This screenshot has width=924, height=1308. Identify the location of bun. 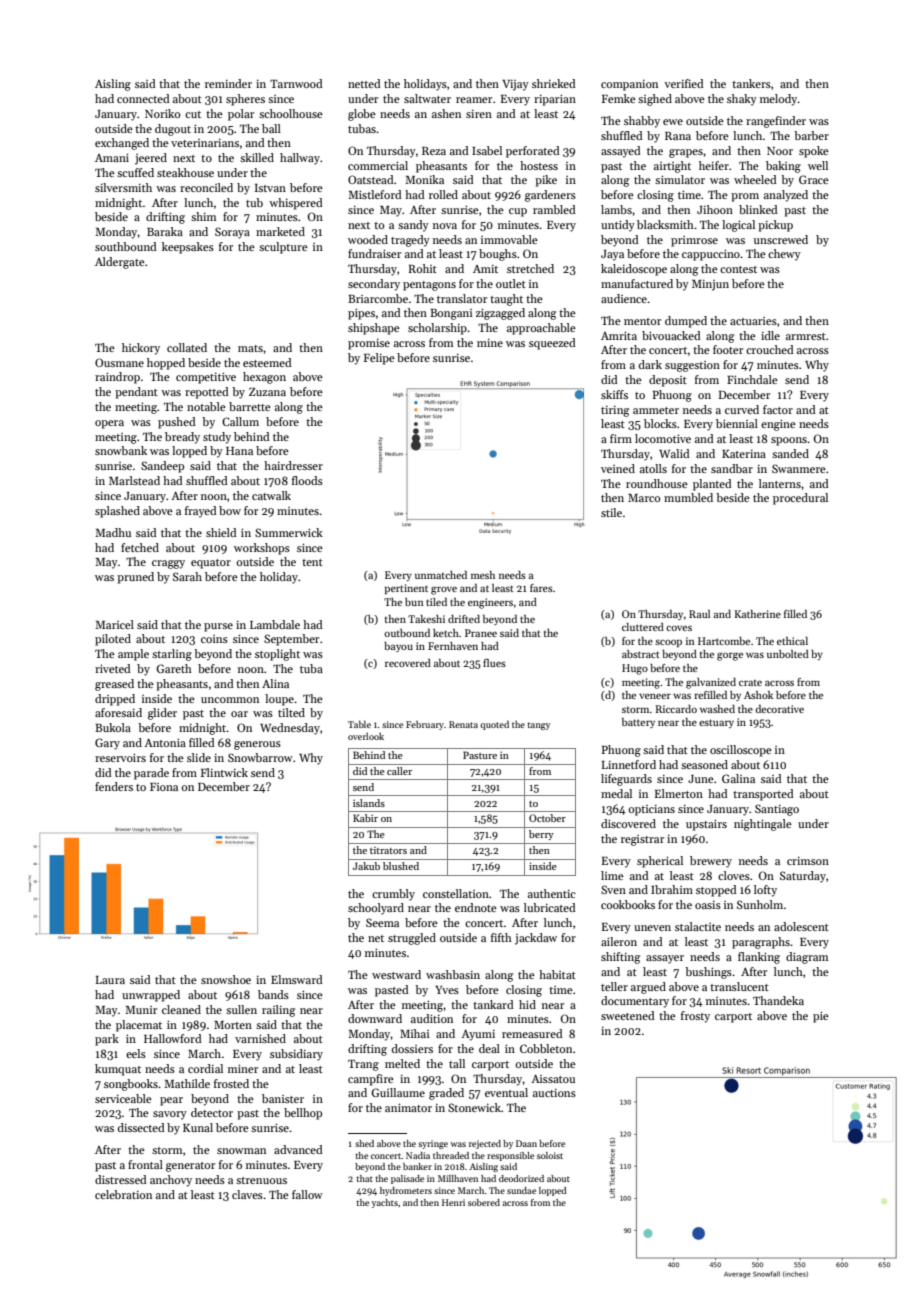
(414, 602).
